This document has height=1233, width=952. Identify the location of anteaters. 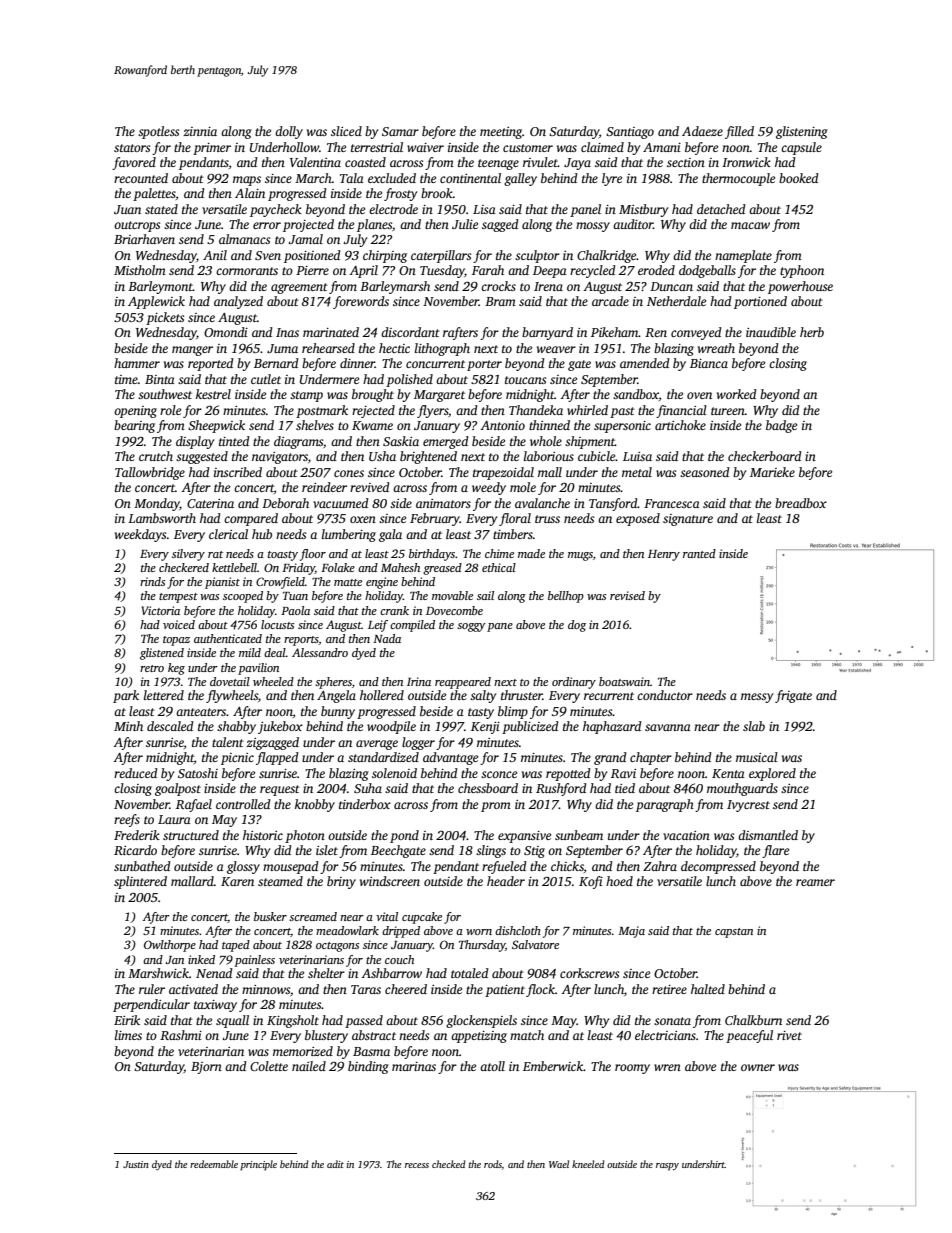
(201, 712).
